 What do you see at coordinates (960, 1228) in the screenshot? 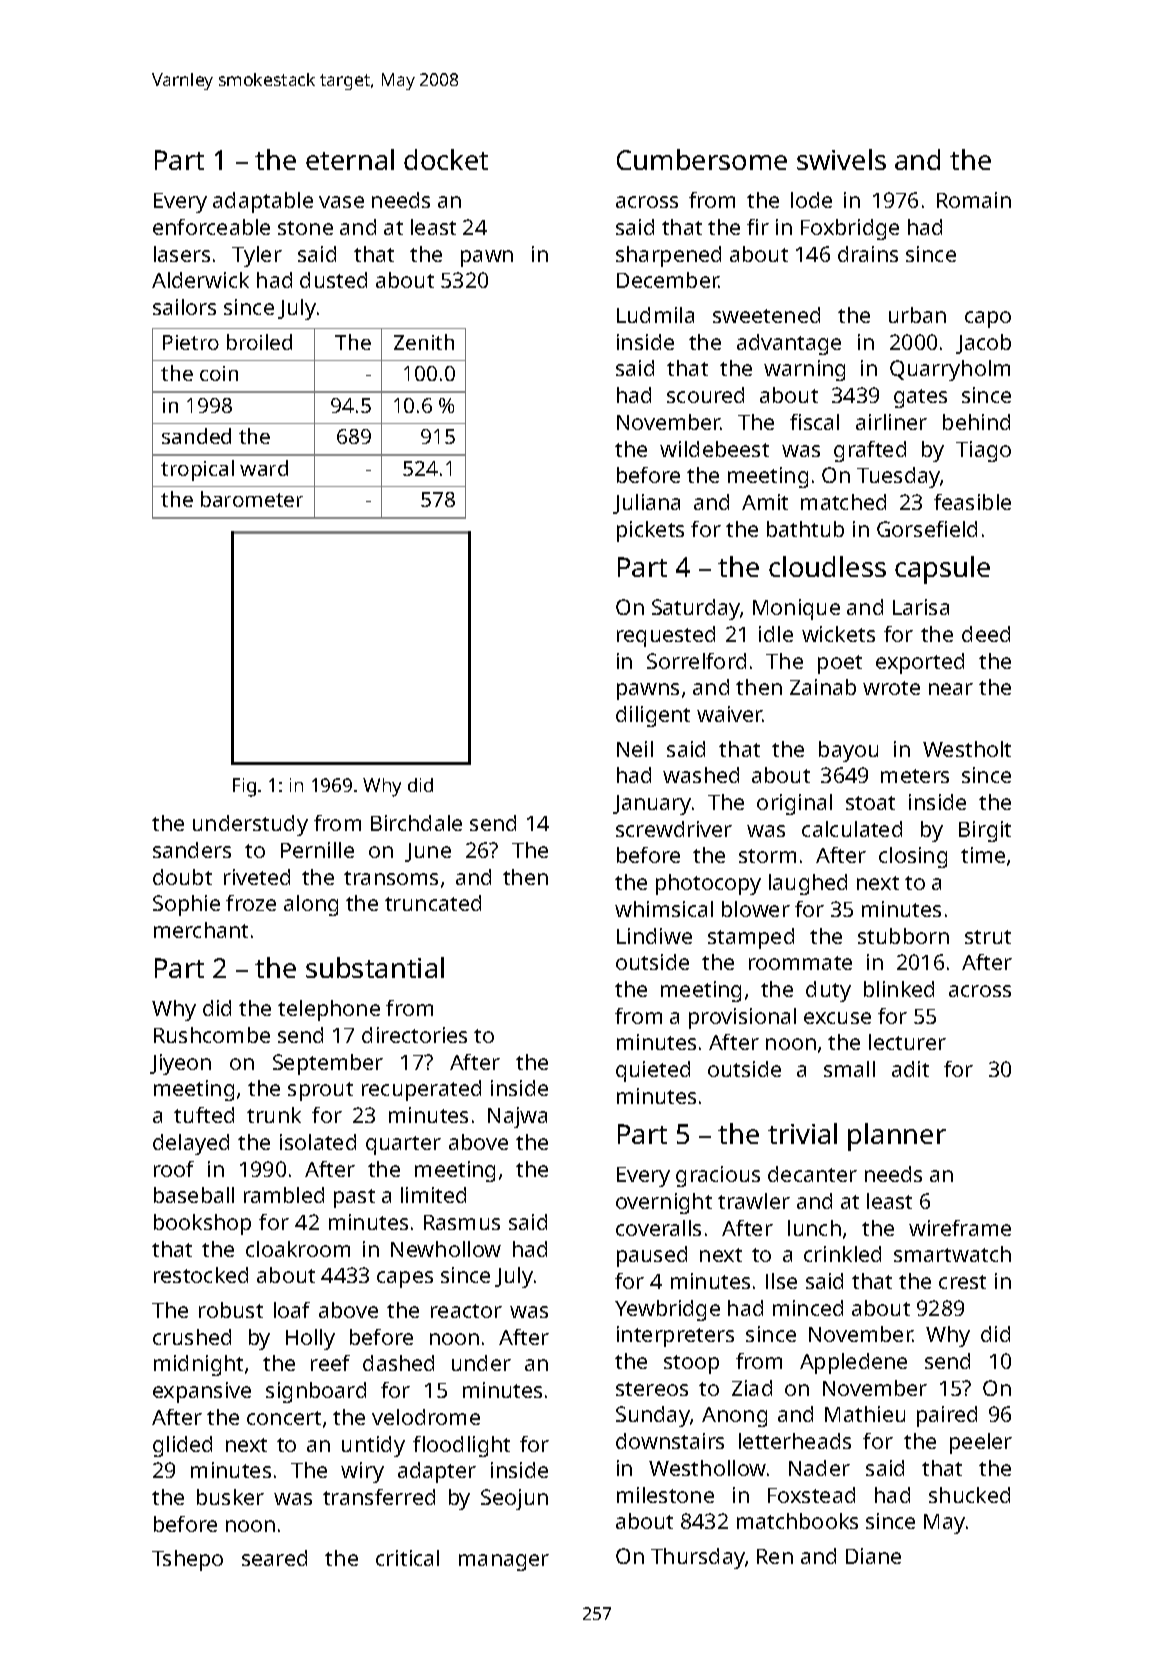
I see `wireframe` at bounding box center [960, 1228].
